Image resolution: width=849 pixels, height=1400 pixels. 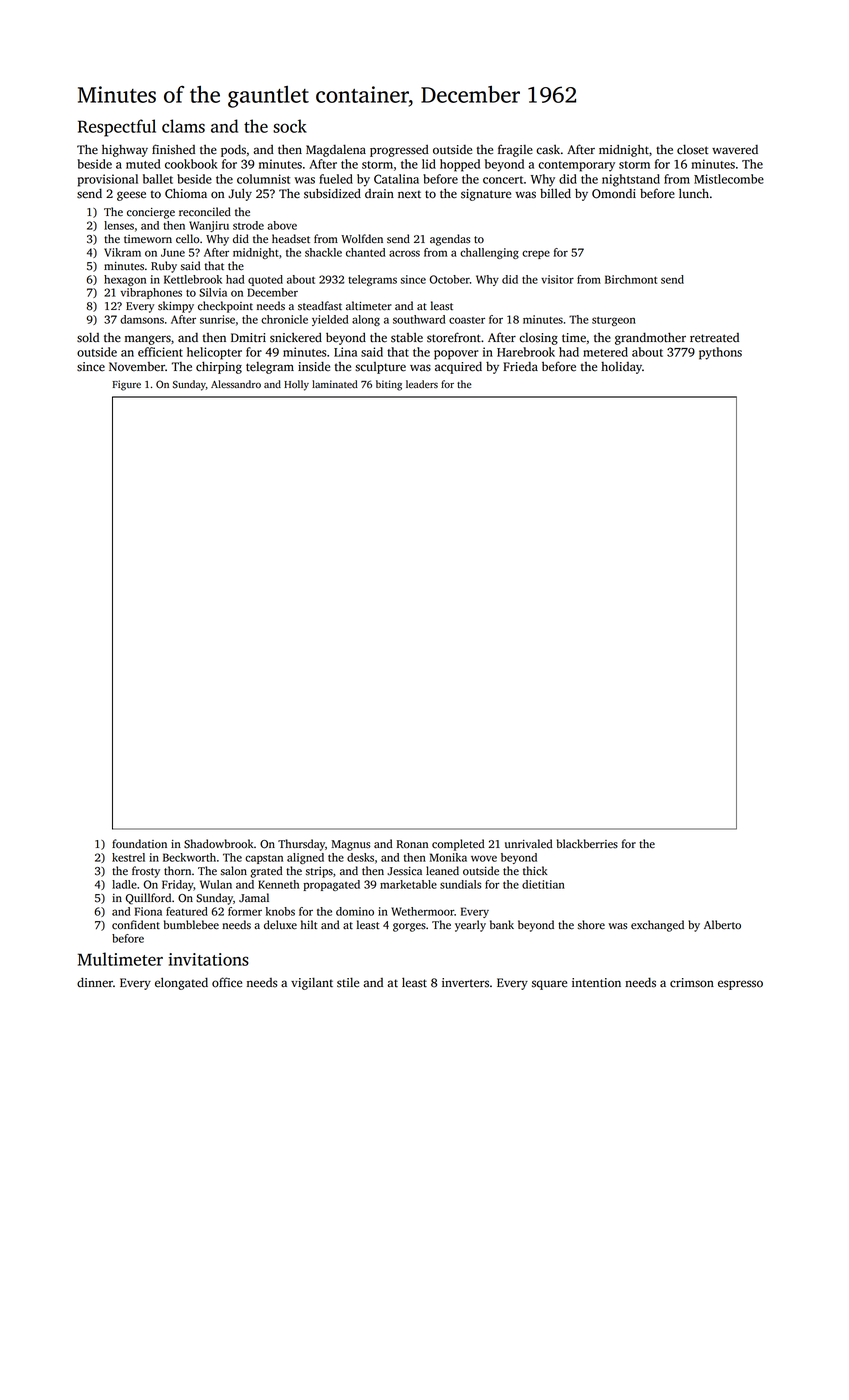 I want to click on leaders, so click(x=422, y=384).
